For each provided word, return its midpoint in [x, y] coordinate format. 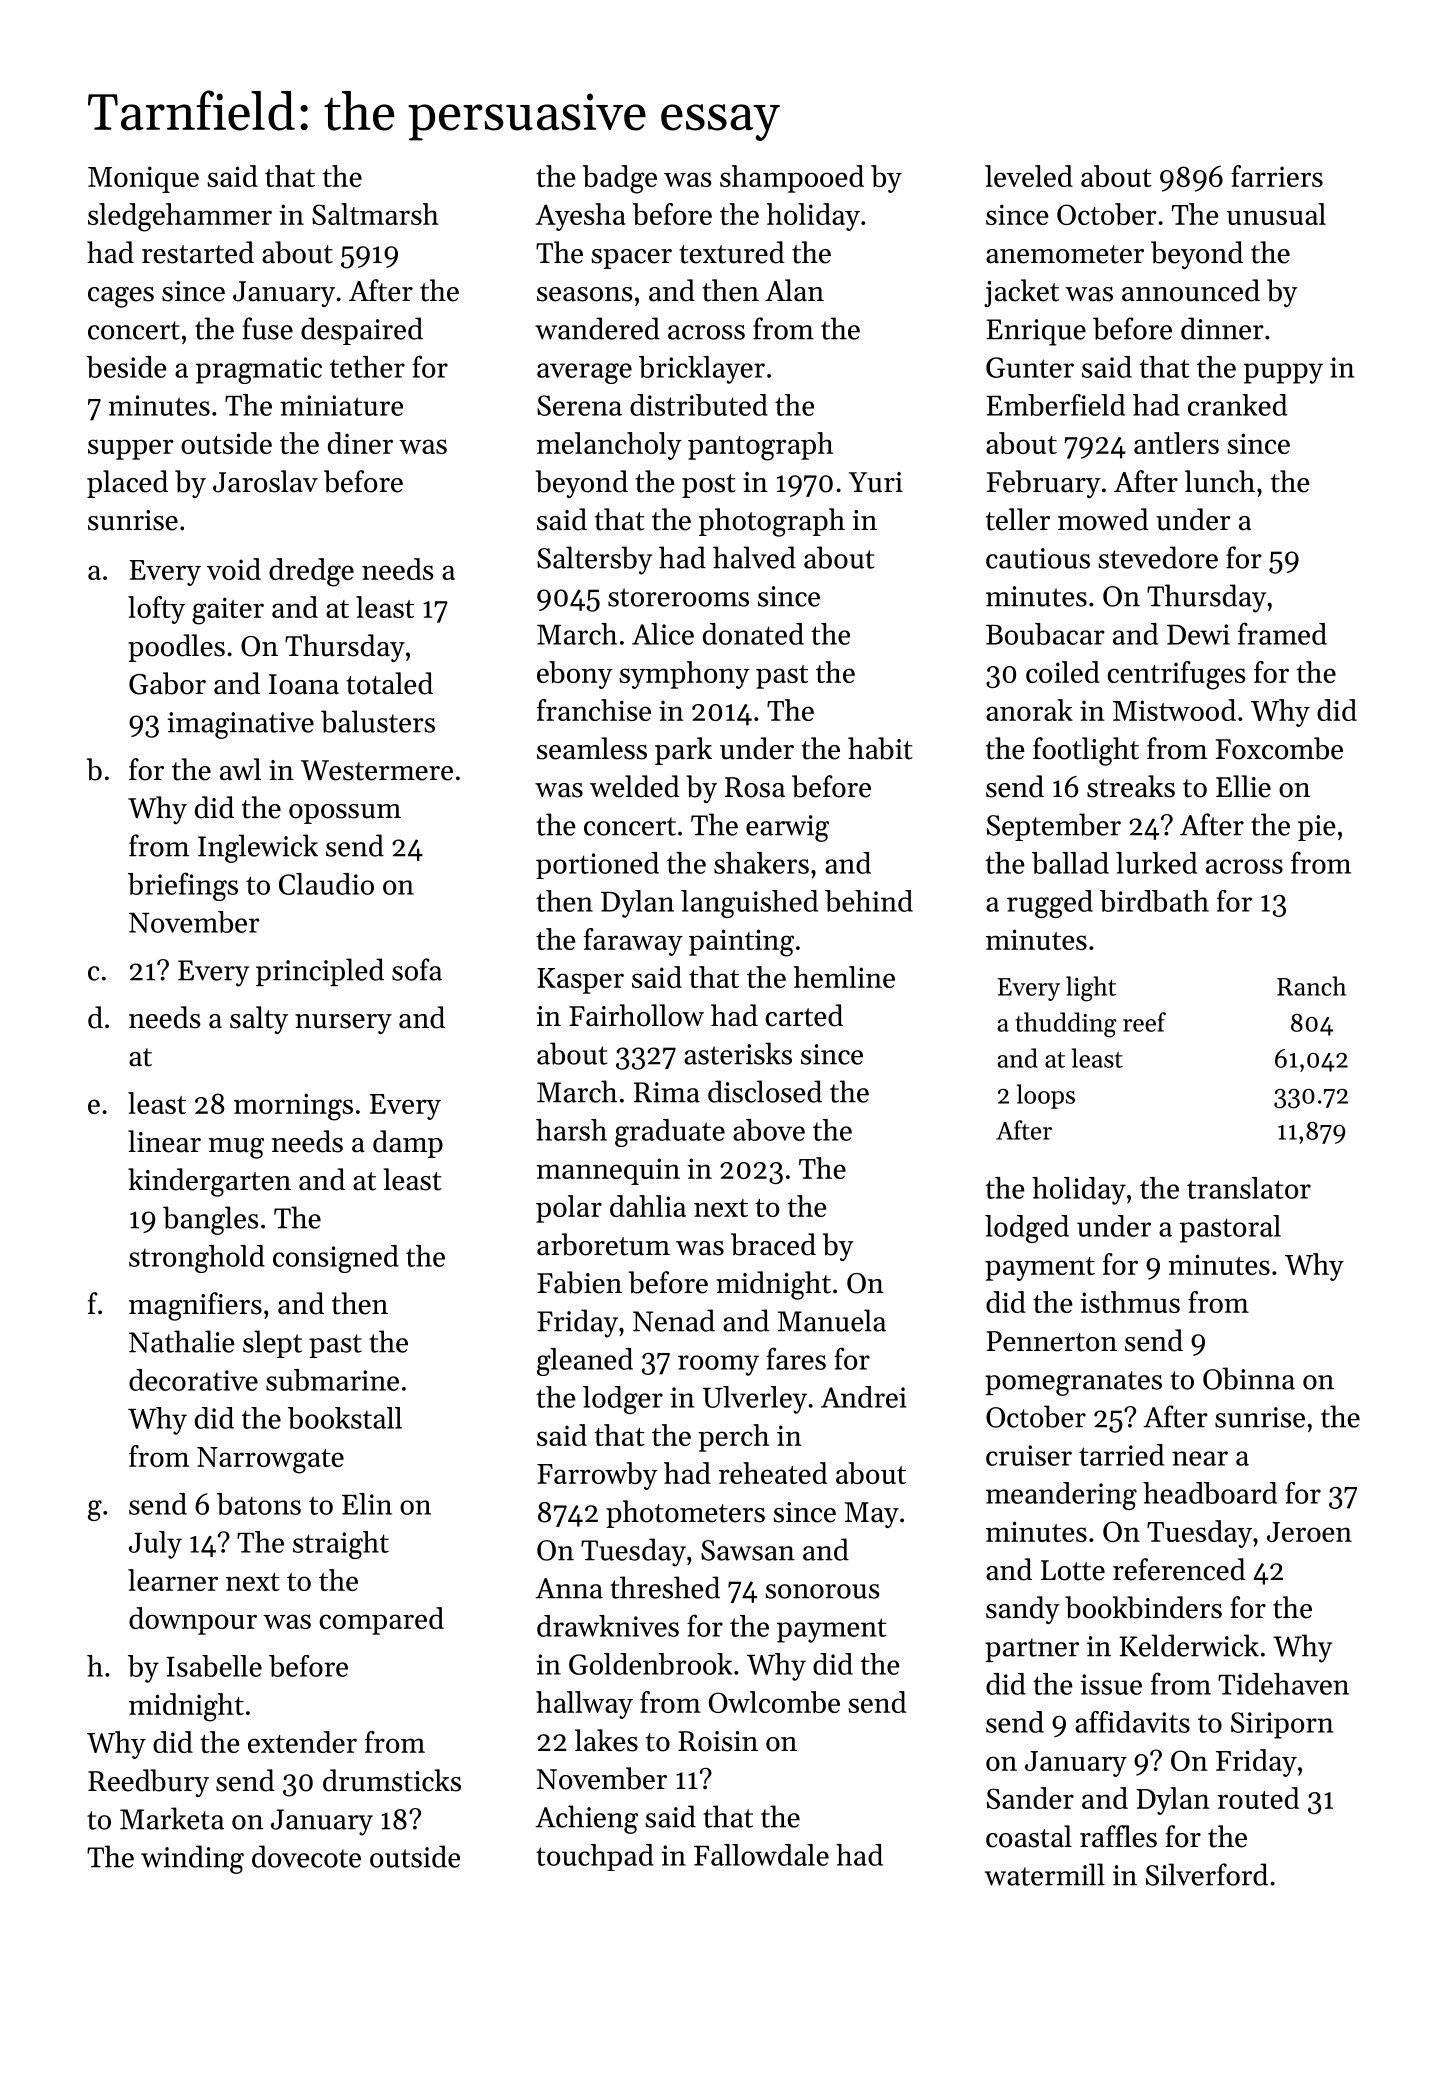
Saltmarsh [375, 214]
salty [259, 1020]
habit [880, 748]
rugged [1050, 904]
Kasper [580, 981]
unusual [1276, 214]
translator [1249, 1188]
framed [1282, 633]
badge [620, 179]
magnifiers [195, 1306]
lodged [1027, 1229]
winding [192, 1859]
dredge [311, 572]
